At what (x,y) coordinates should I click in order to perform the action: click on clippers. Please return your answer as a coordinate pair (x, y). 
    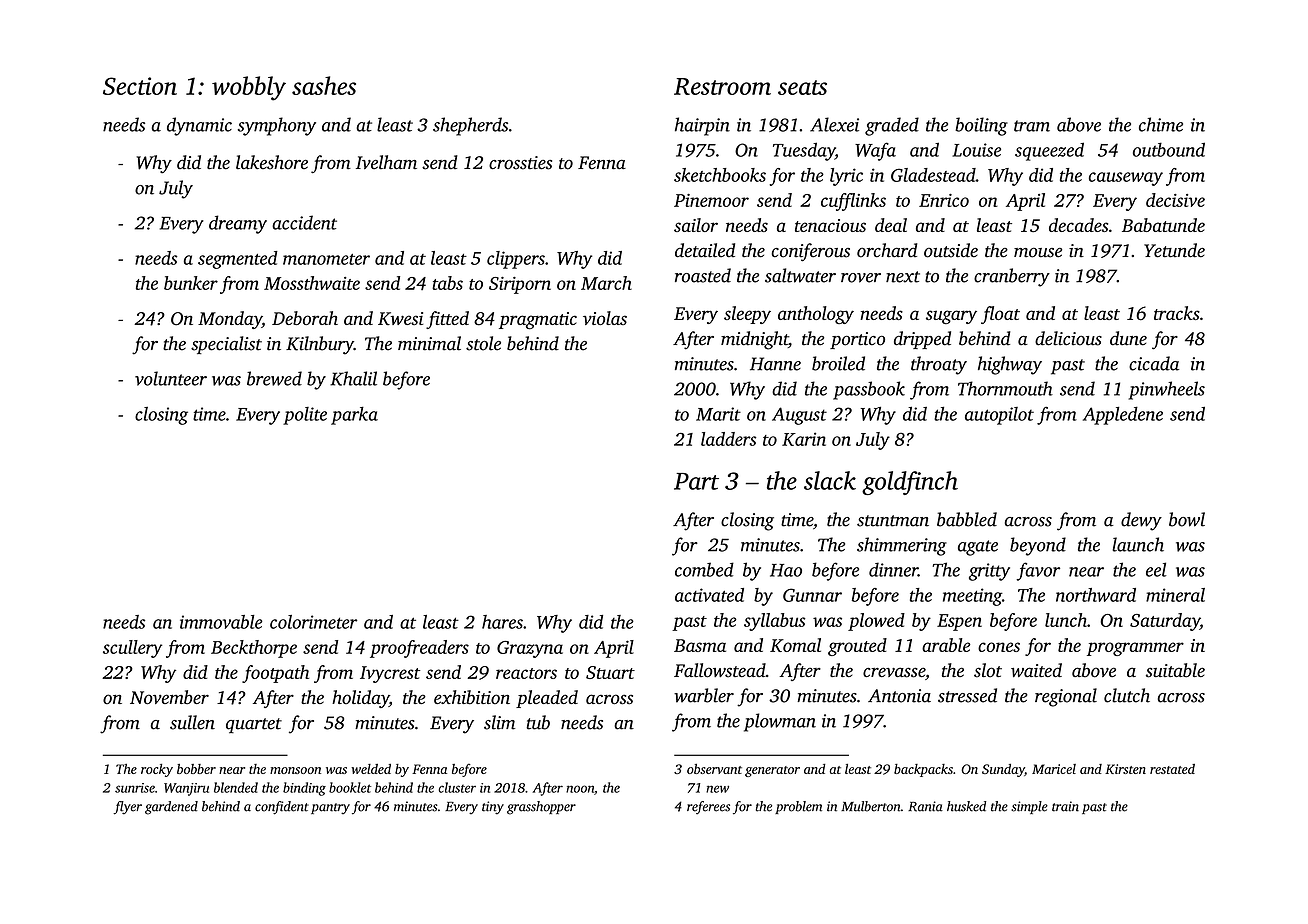
    Looking at the image, I should click on (516, 260).
